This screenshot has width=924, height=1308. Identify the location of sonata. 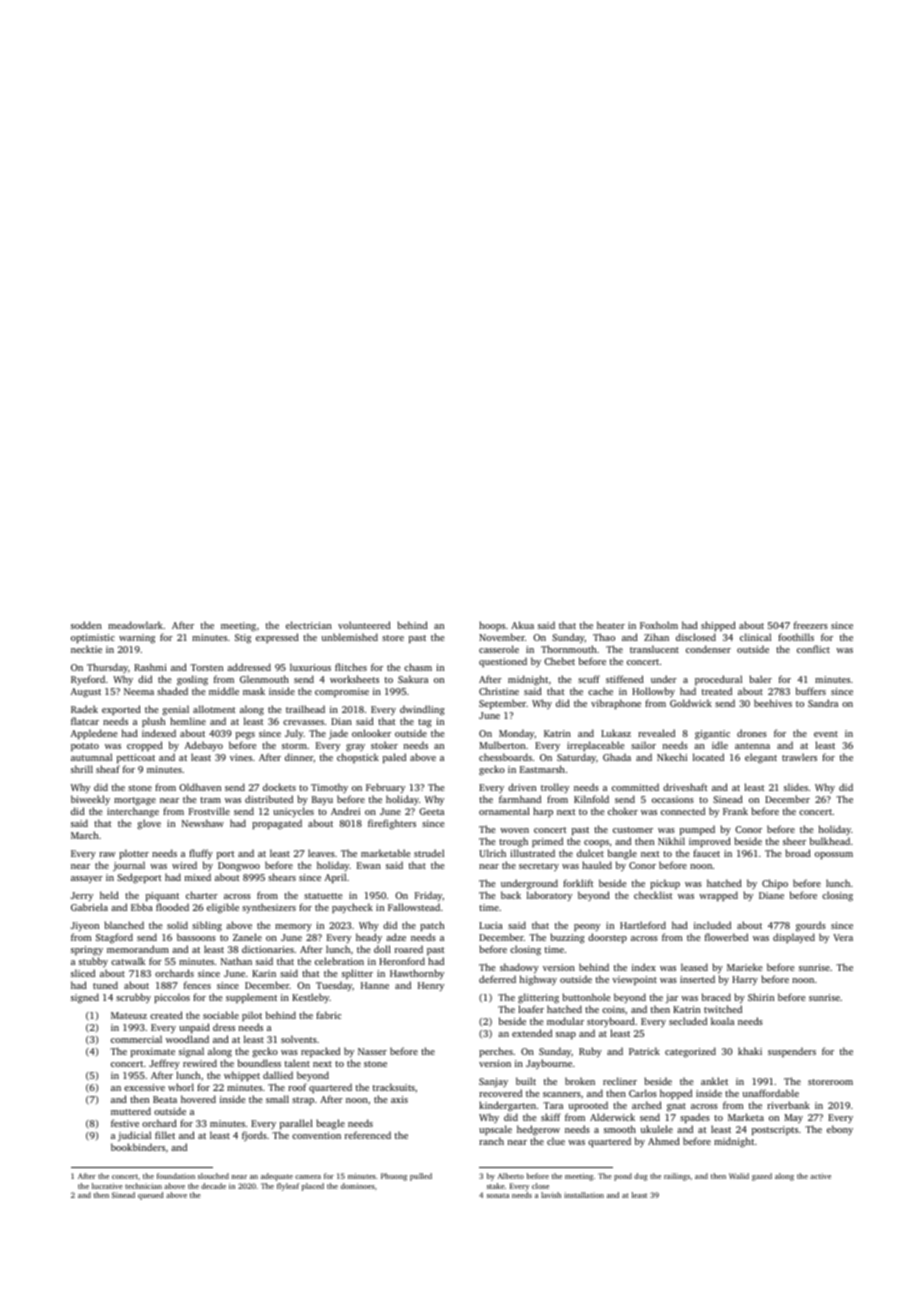
(498, 1195).
